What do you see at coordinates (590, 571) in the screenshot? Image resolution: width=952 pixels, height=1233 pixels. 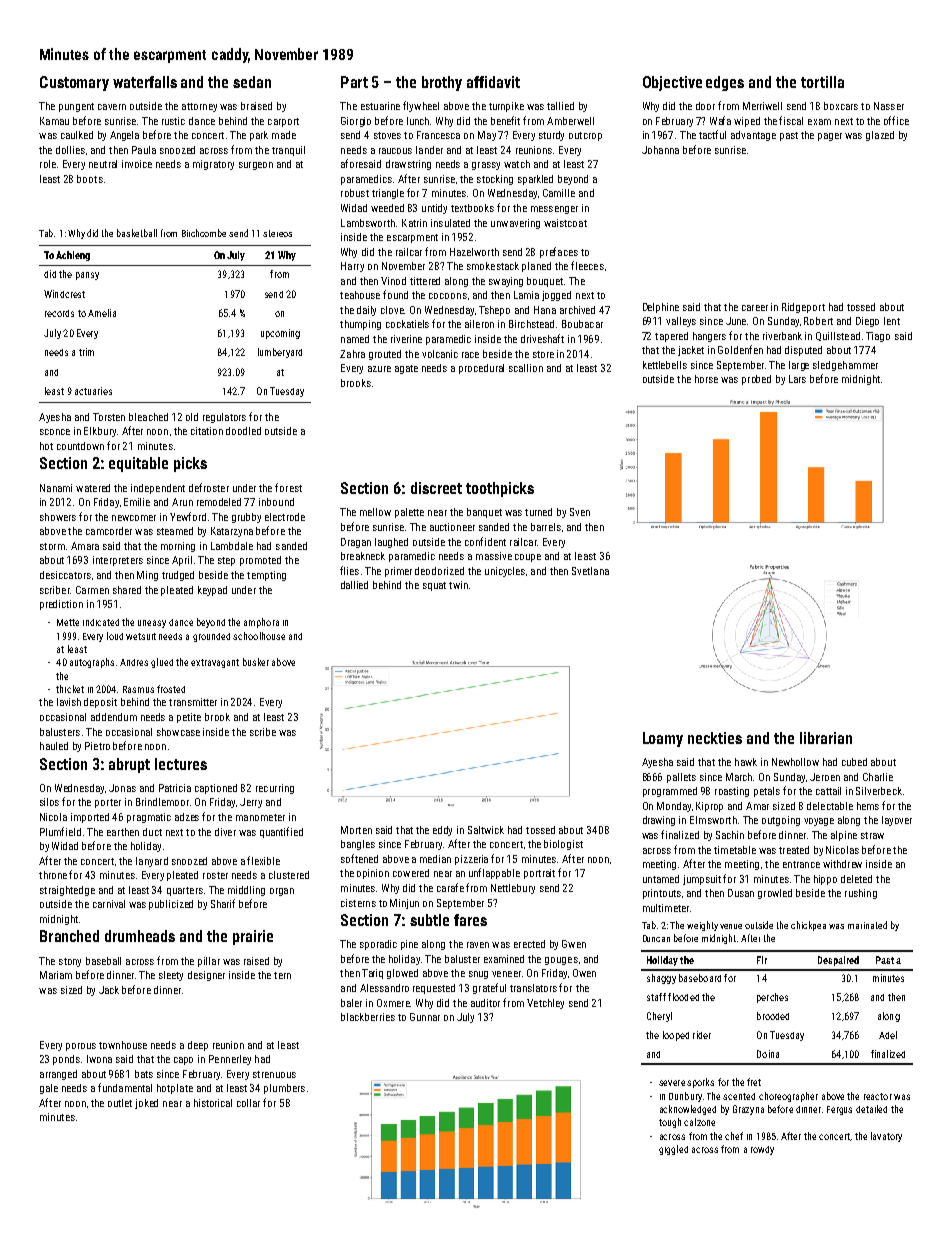 I see `Svetlana` at bounding box center [590, 571].
